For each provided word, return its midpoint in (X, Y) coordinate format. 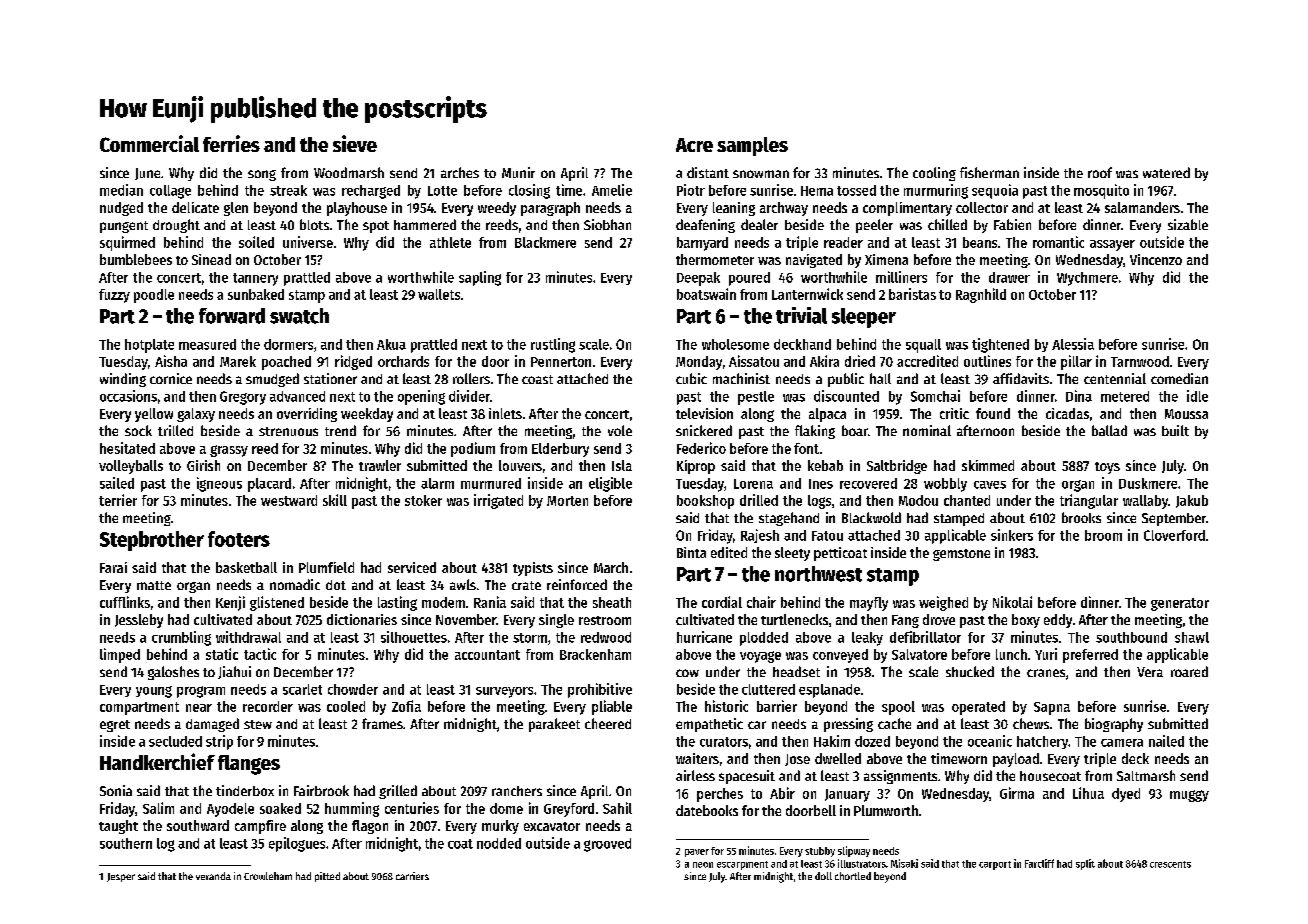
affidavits (1021, 378)
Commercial (149, 143)
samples (752, 146)
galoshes (173, 673)
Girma (1017, 793)
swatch (299, 316)
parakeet (554, 725)
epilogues (297, 844)
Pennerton (561, 362)
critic (954, 413)
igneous (219, 484)
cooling (934, 174)
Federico (701, 448)
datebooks (707, 810)
